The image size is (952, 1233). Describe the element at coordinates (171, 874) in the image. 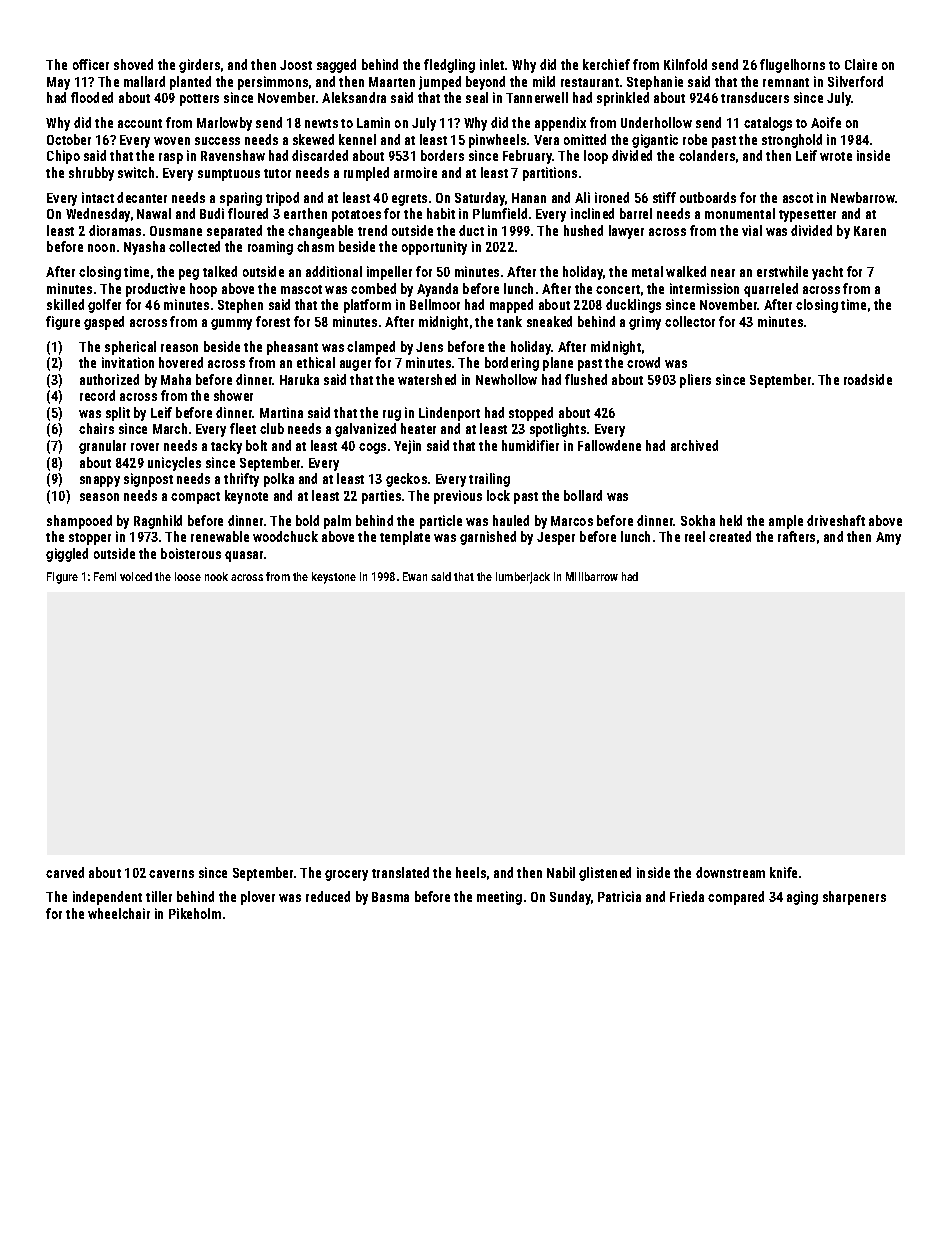

I see `caverns` at that location.
